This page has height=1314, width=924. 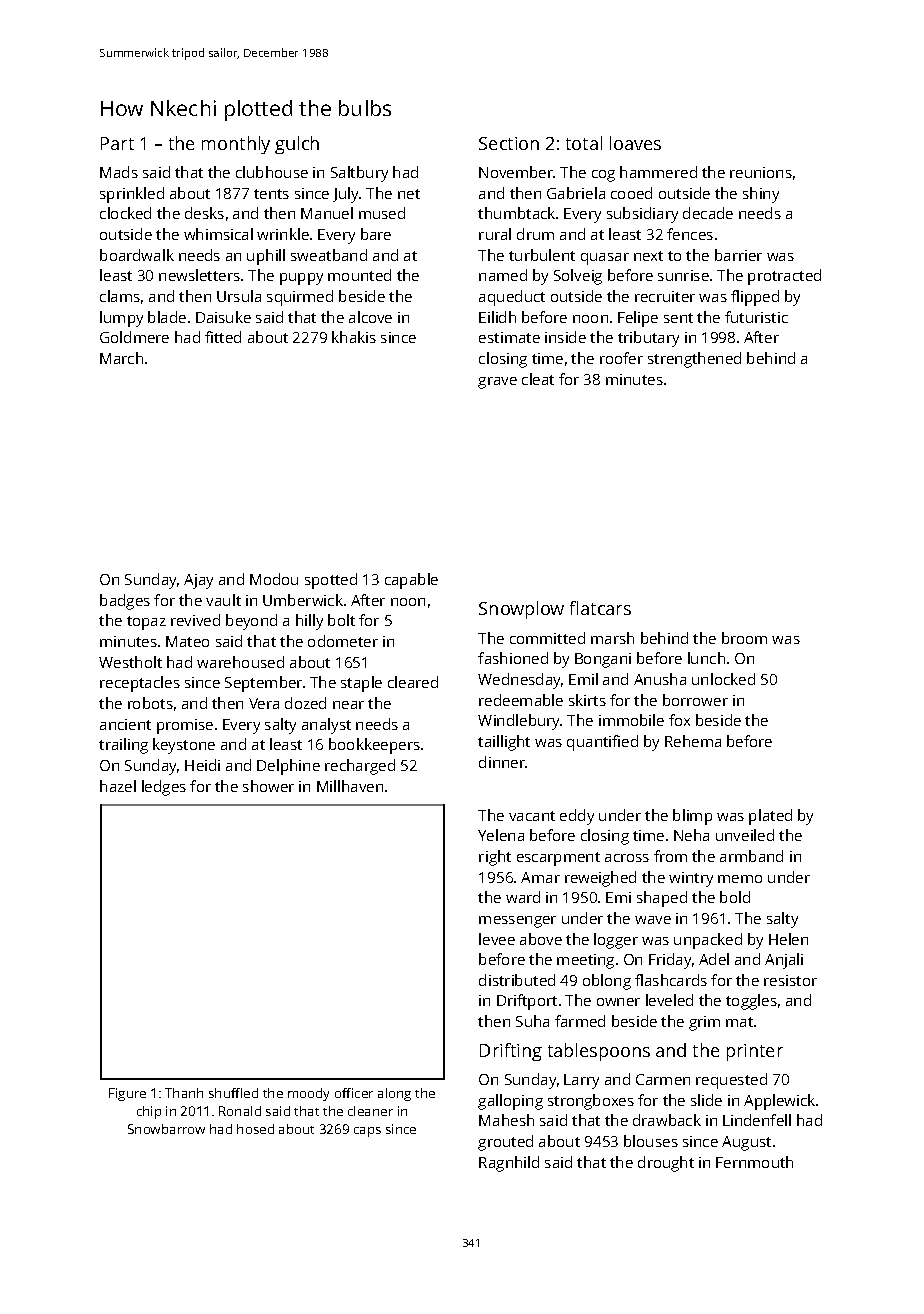 I want to click on hazel, so click(x=118, y=786).
